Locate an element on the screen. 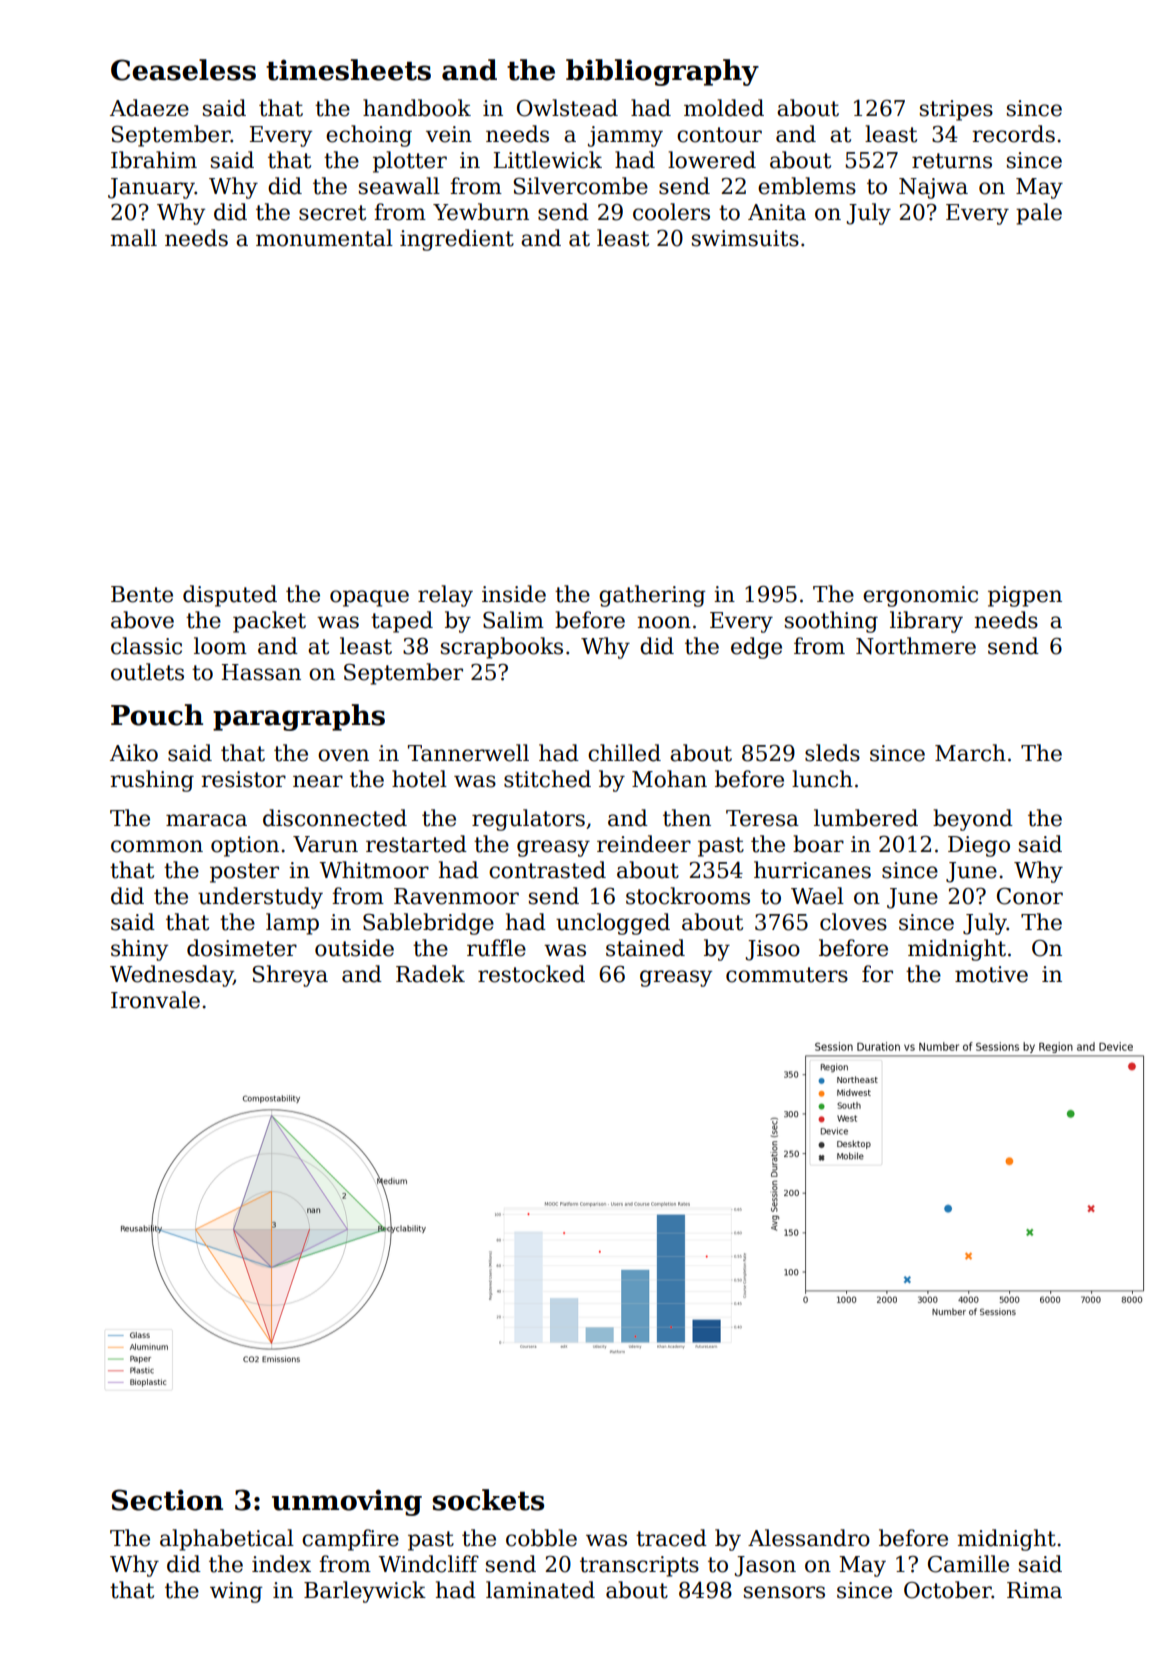  bibliography is located at coordinates (662, 72).
